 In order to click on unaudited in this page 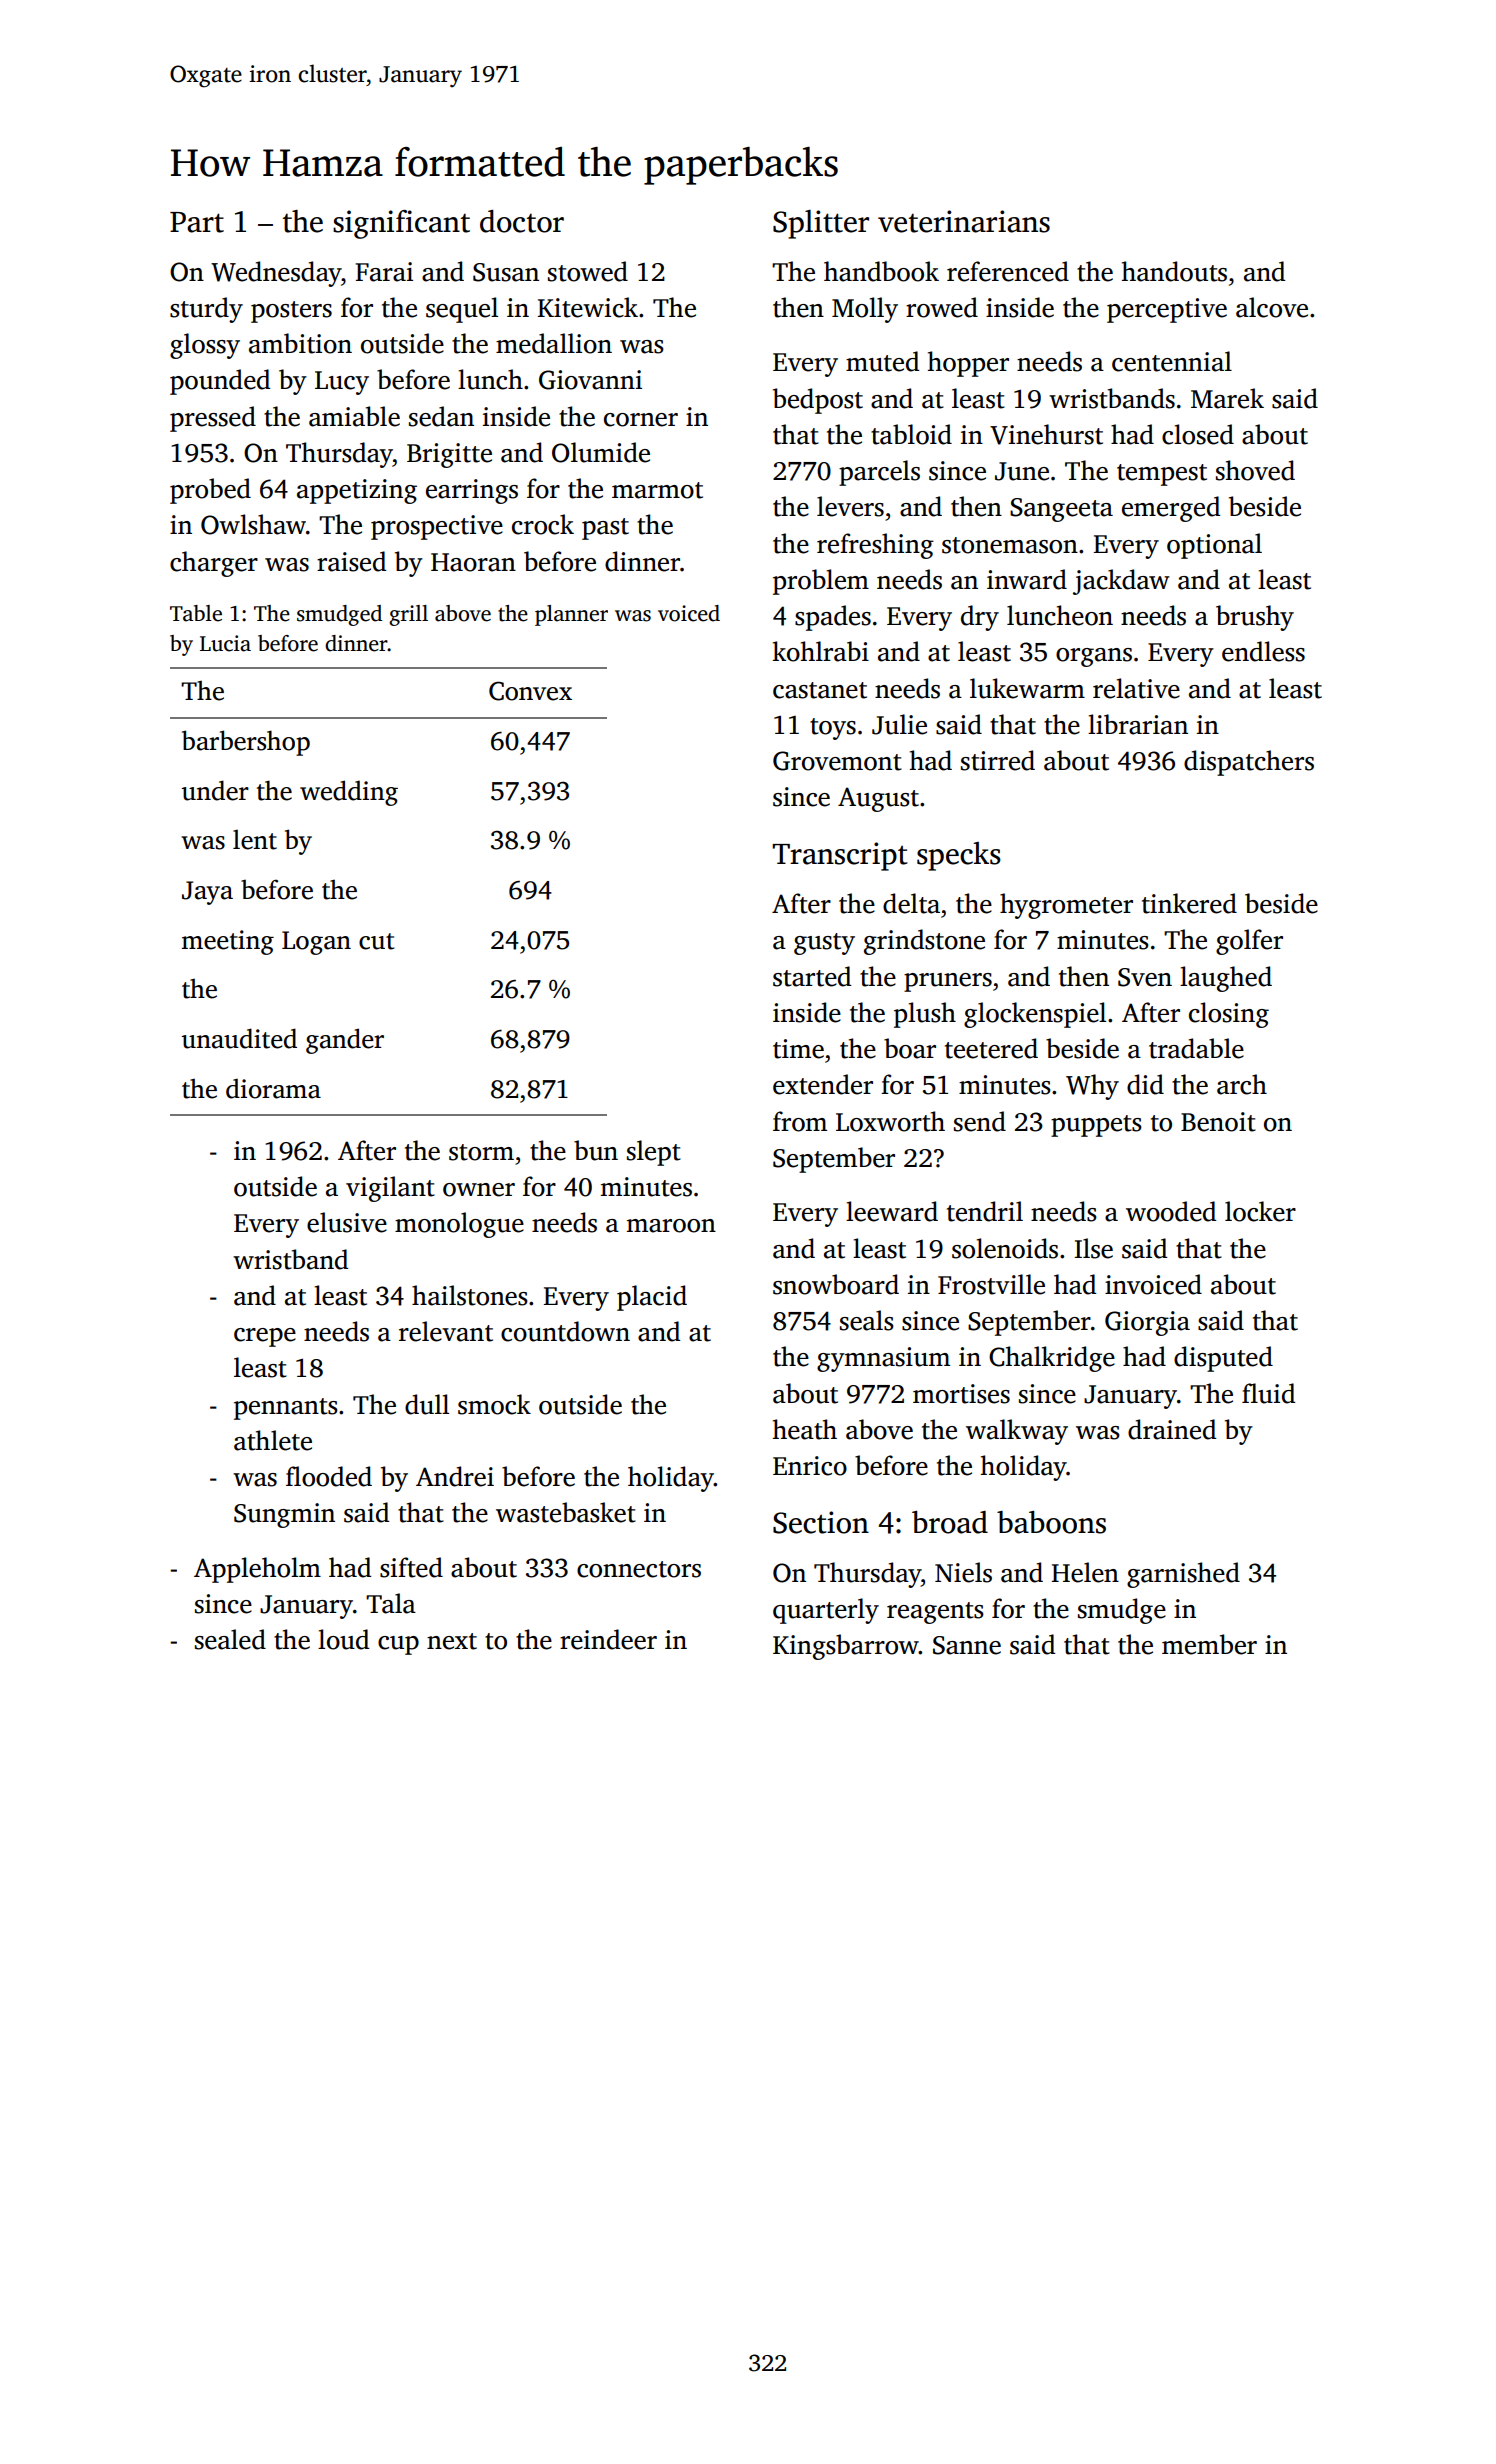, I will do `click(239, 1038)`.
